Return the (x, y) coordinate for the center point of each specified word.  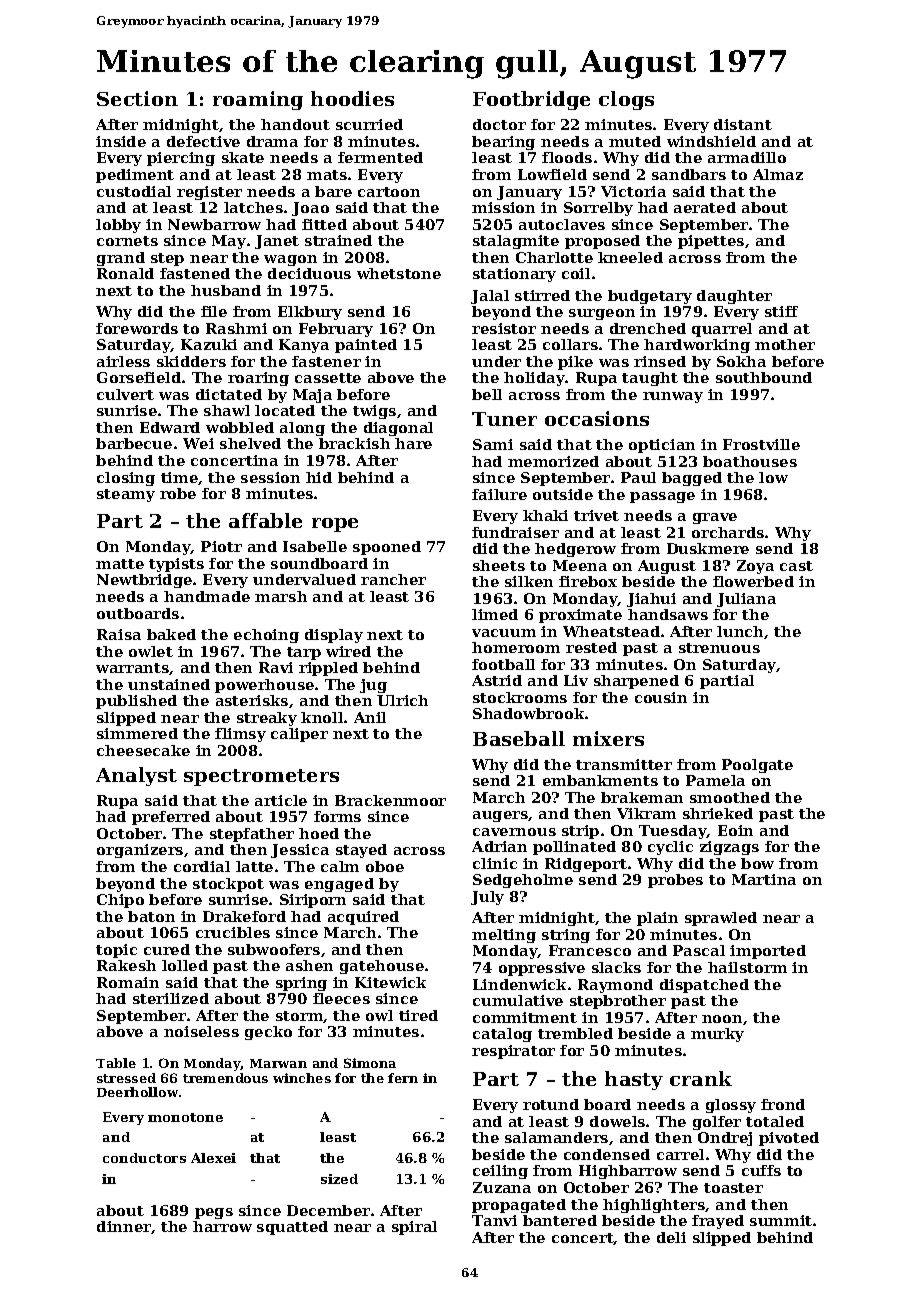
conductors (144, 1158)
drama (272, 141)
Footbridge (531, 100)
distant (743, 124)
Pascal (699, 950)
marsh (281, 596)
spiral (414, 1228)
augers (500, 816)
